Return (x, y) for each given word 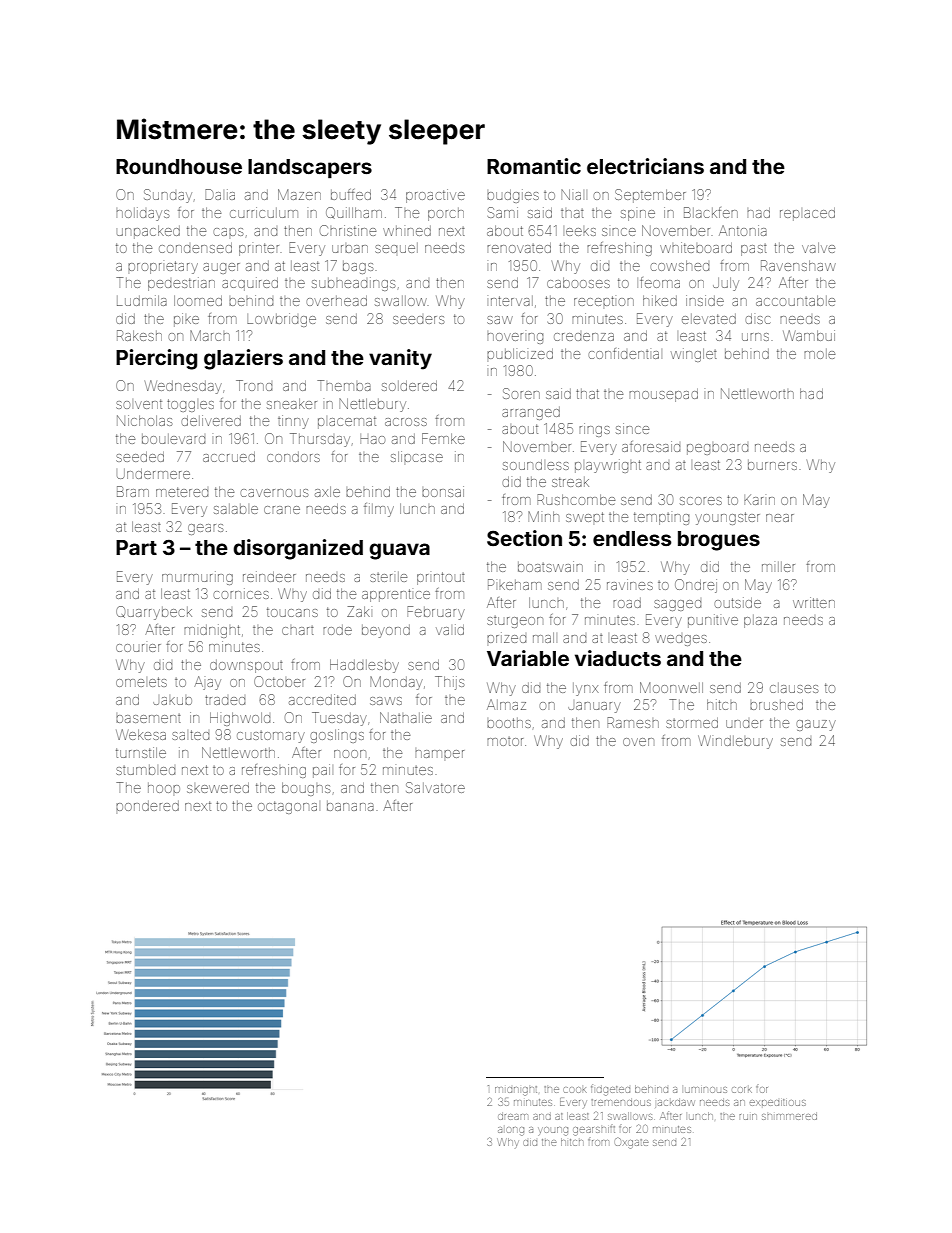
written (814, 602)
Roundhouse (179, 166)
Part (136, 547)
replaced (807, 214)
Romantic (534, 166)
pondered (147, 806)
